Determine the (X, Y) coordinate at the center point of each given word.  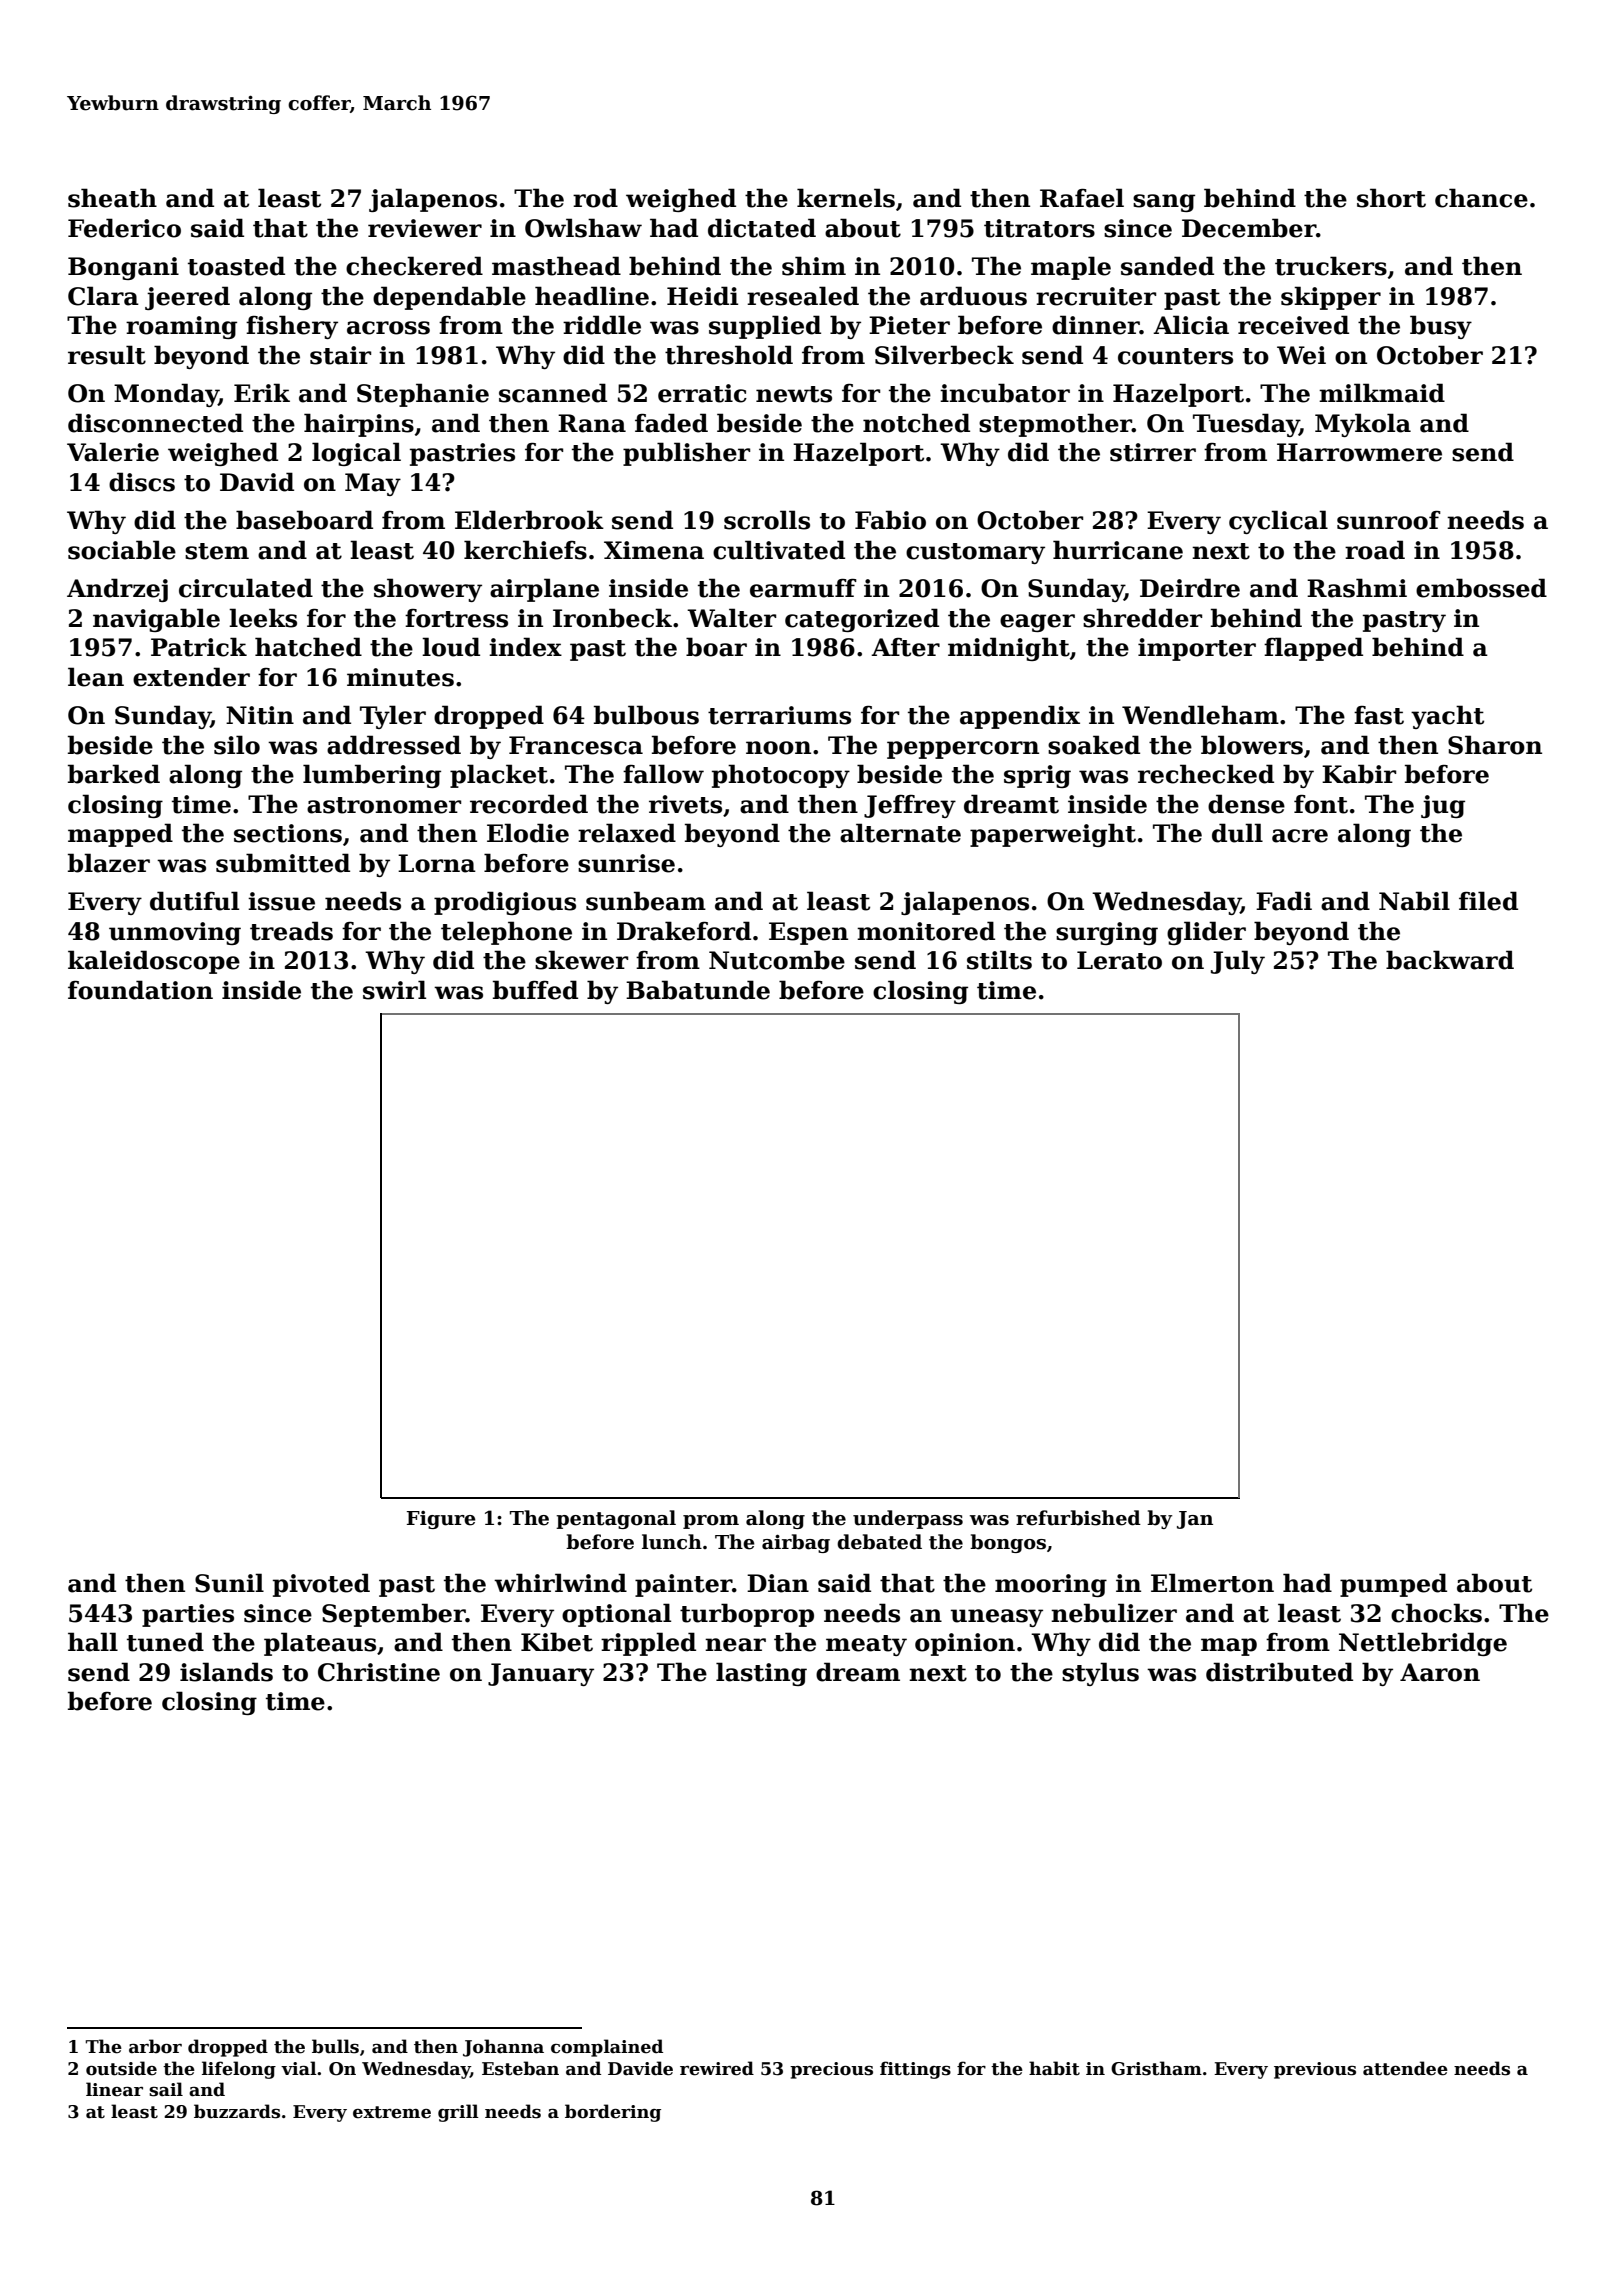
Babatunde (698, 990)
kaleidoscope (154, 962)
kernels (846, 198)
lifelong (239, 2070)
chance (1481, 198)
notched (916, 423)
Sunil (229, 1583)
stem (217, 551)
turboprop (747, 1615)
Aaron (1440, 1672)
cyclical (1278, 522)
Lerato (1119, 960)
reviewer (425, 228)
